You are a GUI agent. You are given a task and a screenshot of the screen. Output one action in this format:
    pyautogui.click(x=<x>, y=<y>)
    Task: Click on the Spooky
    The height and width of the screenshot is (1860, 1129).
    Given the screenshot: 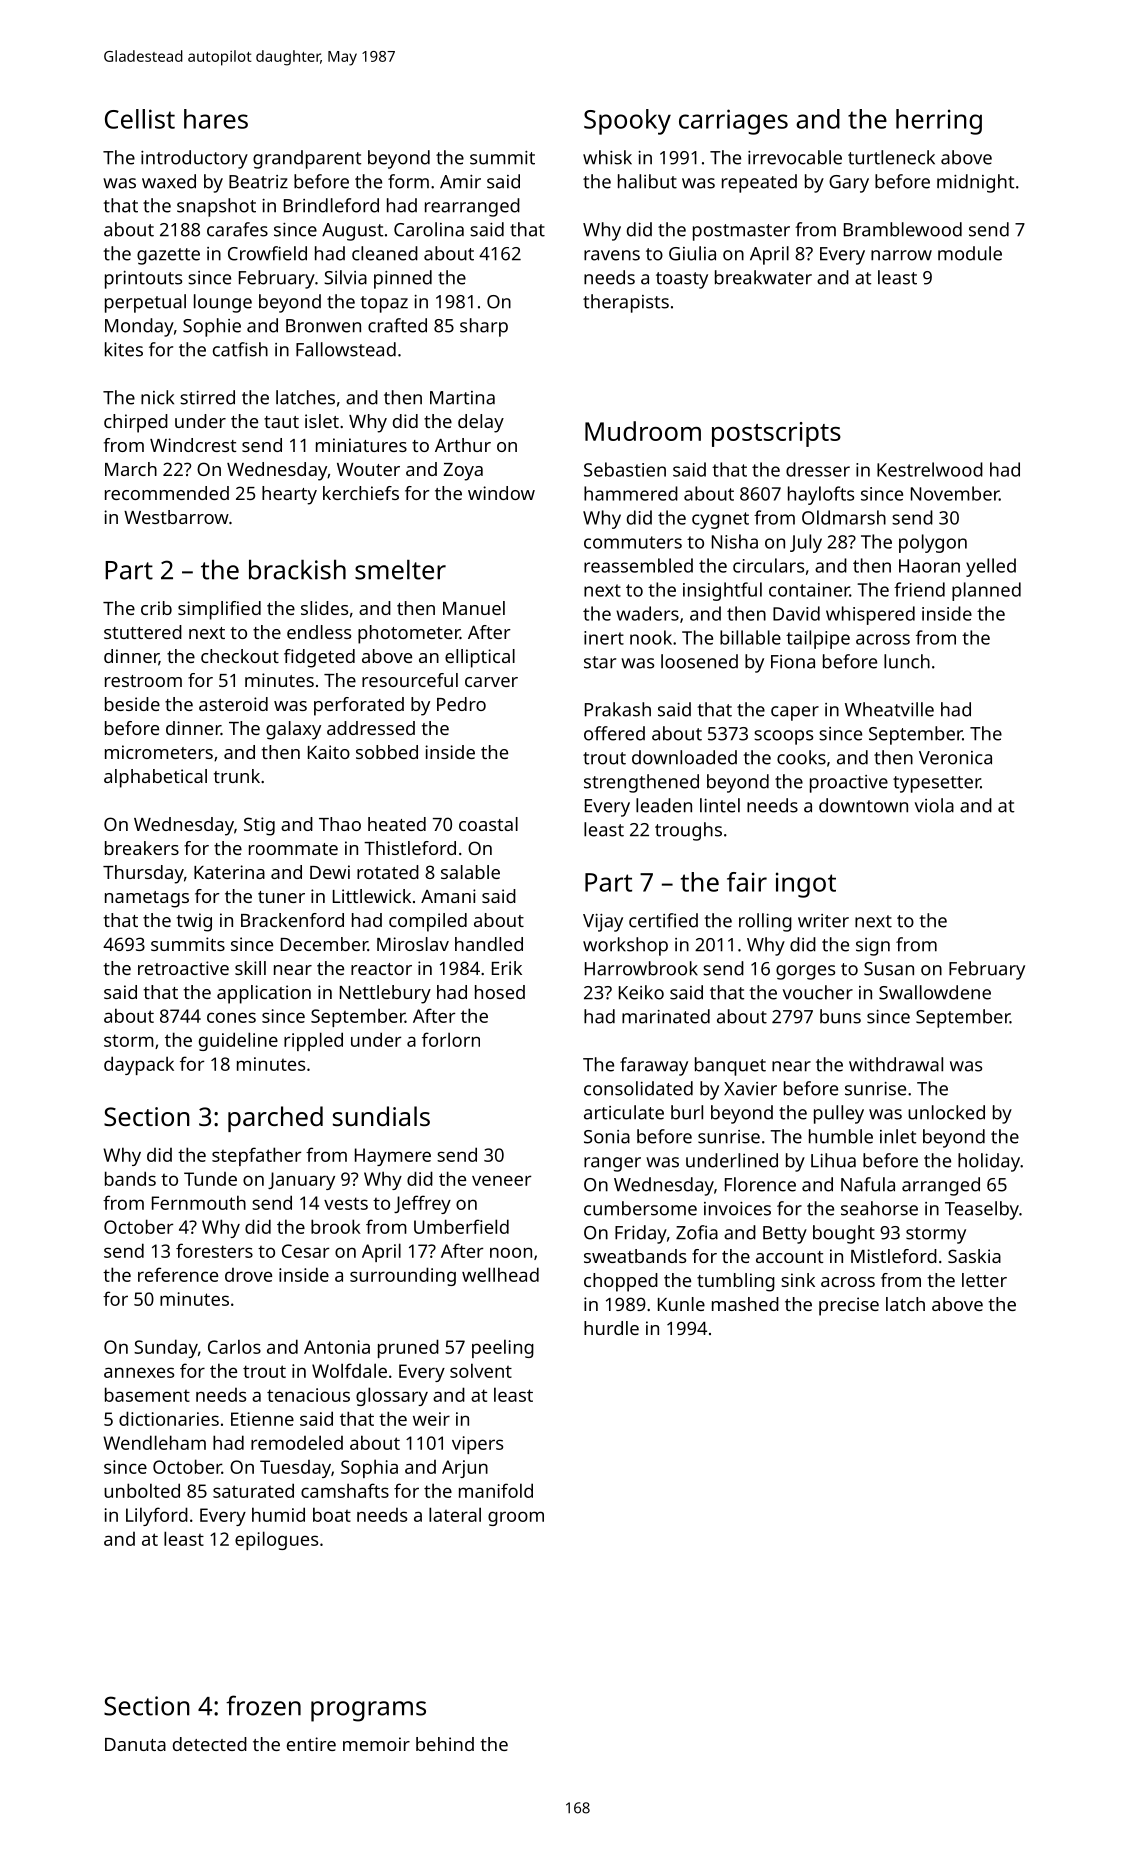 What is the action you would take?
    pyautogui.click(x=627, y=122)
